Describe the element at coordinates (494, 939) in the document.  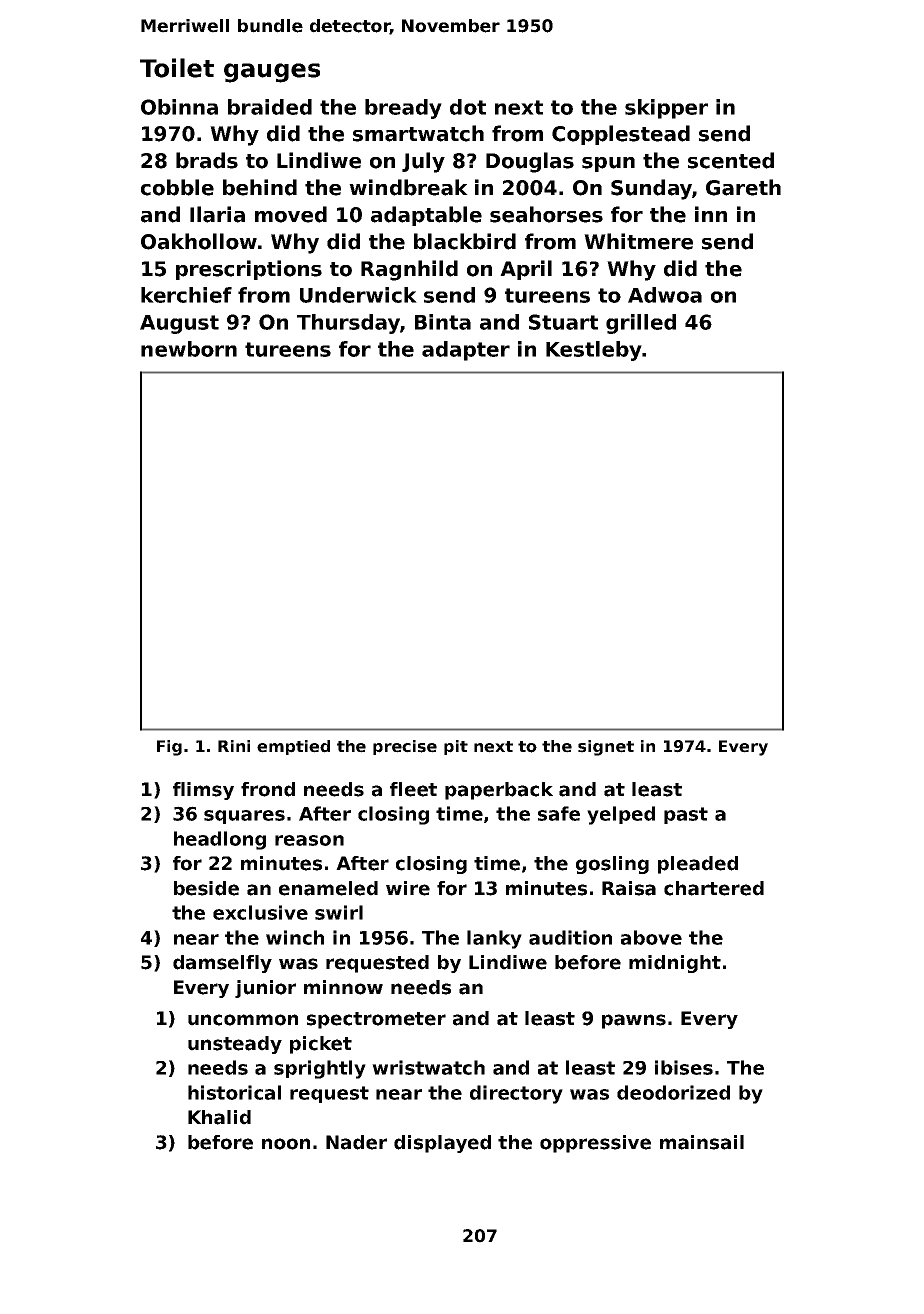
I see `lanky` at that location.
